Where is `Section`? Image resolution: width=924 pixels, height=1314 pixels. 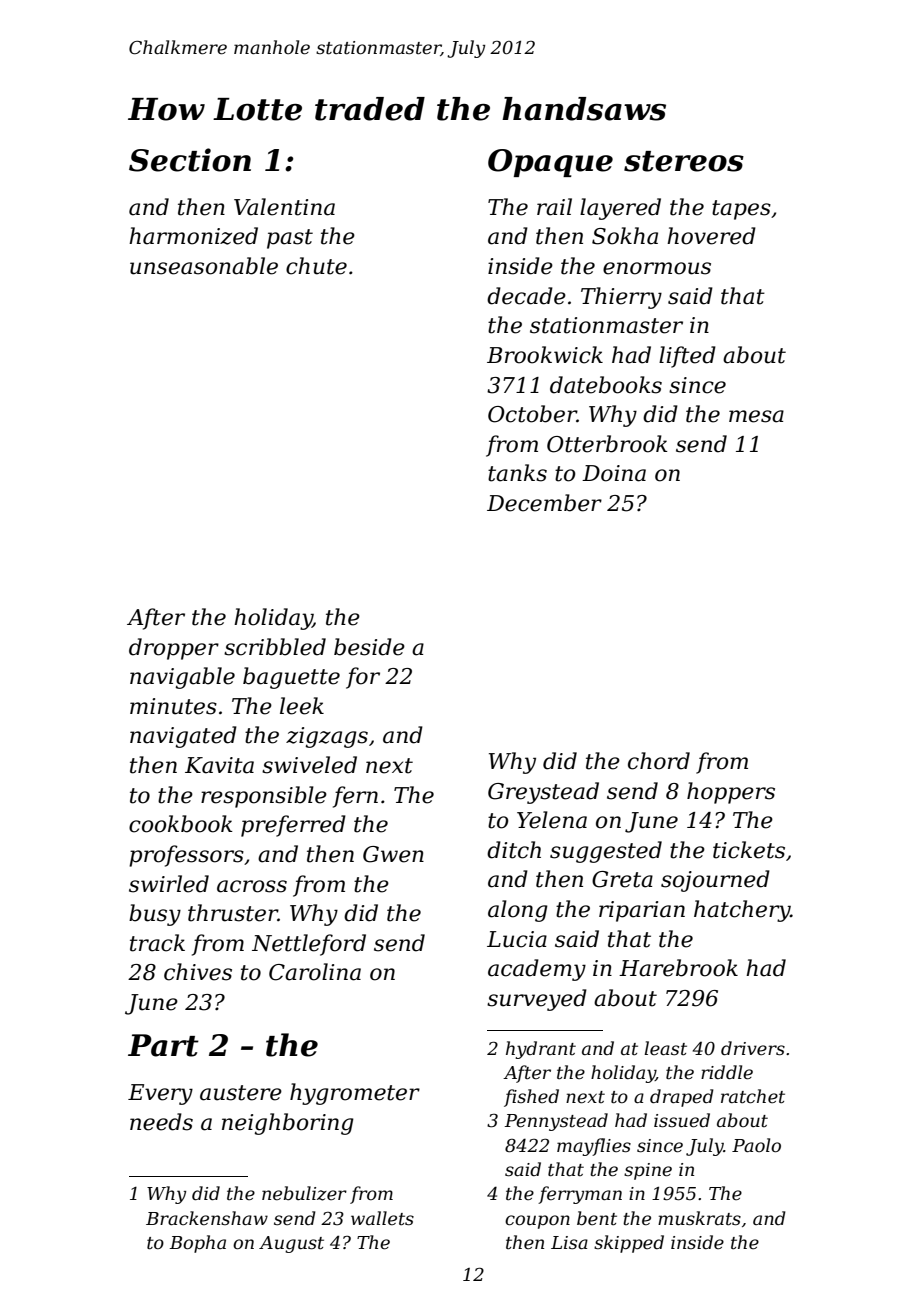
Section is located at coordinates (190, 160).
